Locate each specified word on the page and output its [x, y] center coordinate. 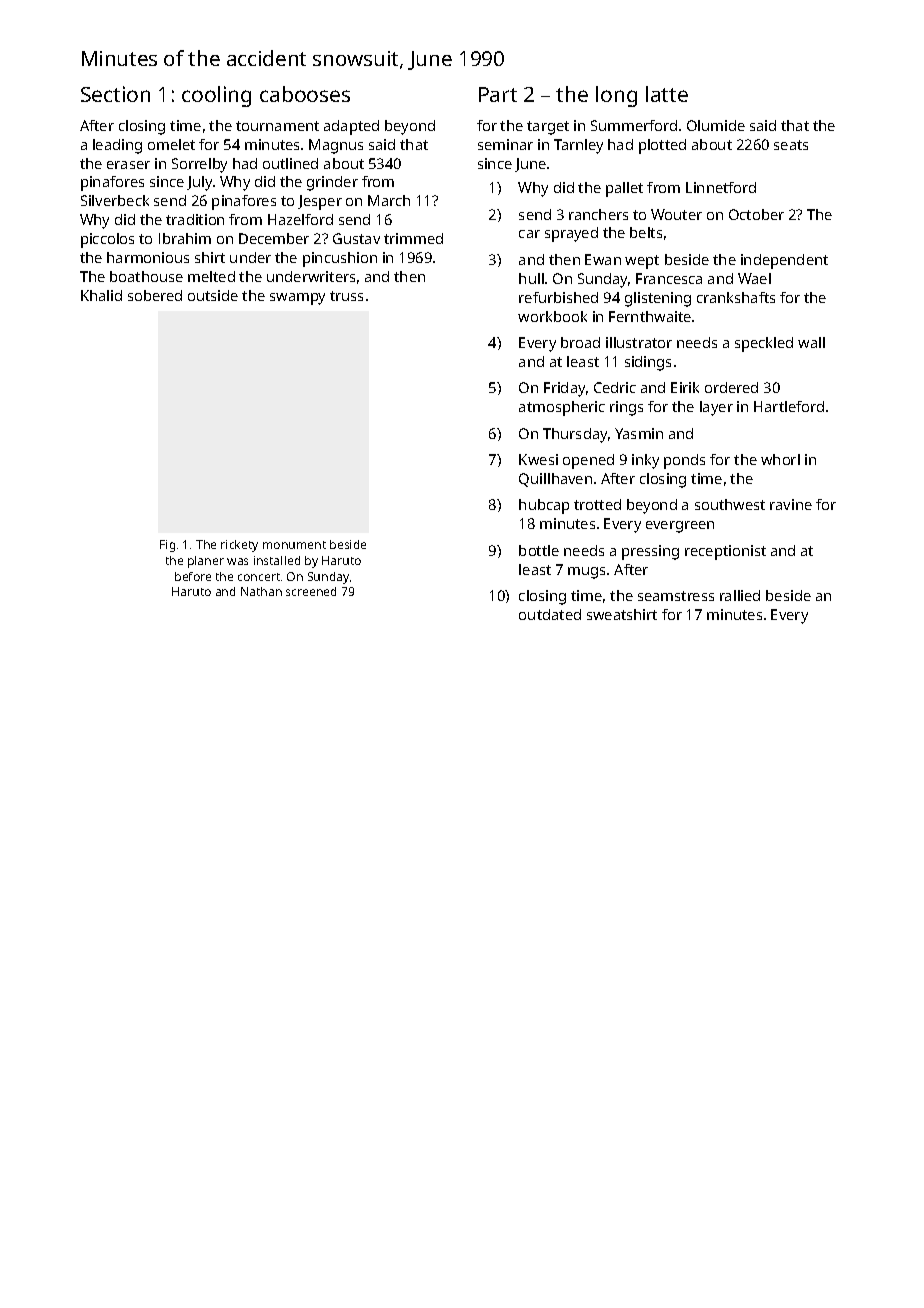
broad [580, 342]
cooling [216, 96]
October [756, 214]
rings [626, 408]
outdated [550, 614]
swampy [297, 299]
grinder [332, 183]
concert [259, 577]
